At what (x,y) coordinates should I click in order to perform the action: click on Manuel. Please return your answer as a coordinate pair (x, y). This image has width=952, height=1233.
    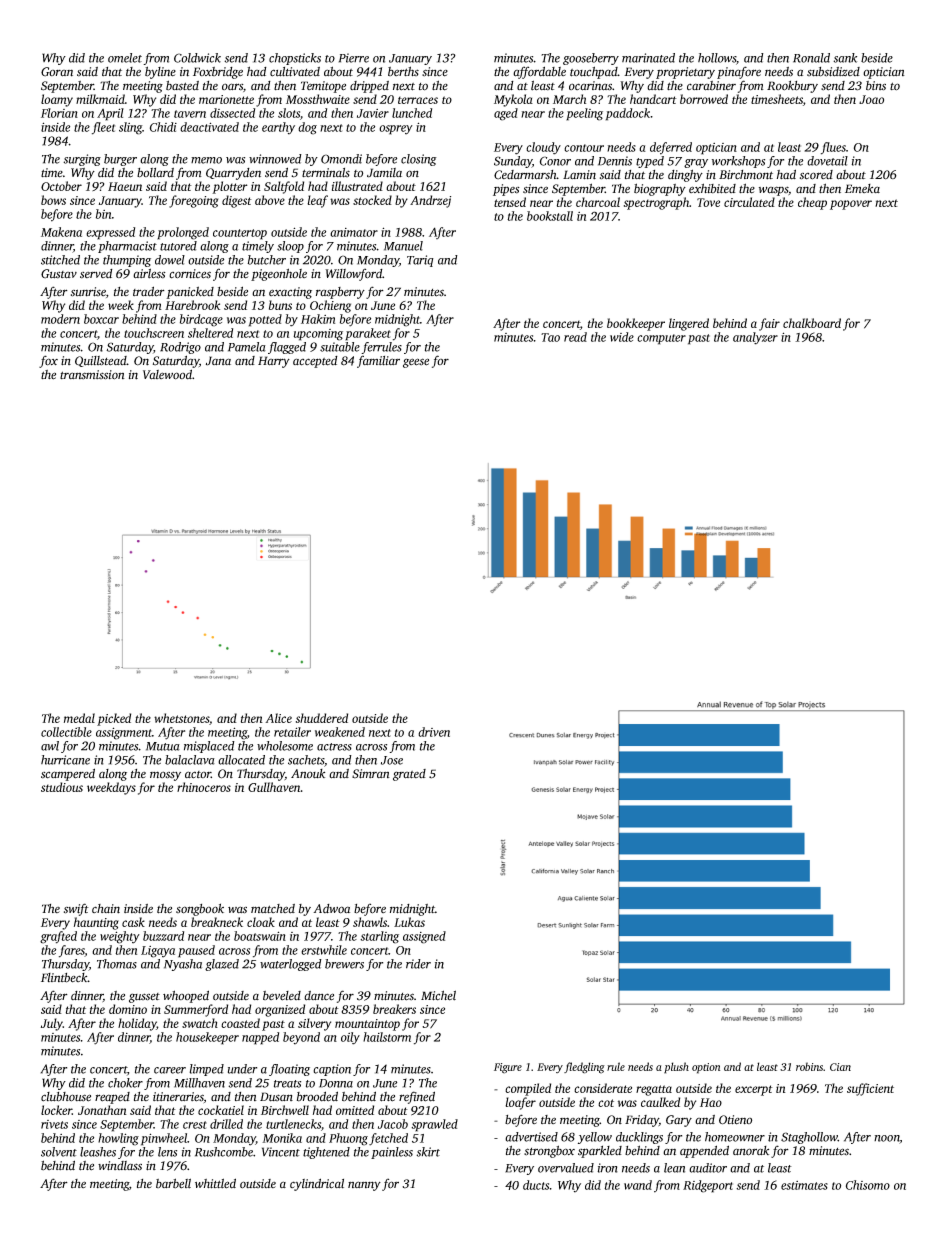
    Looking at the image, I should click on (403, 246).
